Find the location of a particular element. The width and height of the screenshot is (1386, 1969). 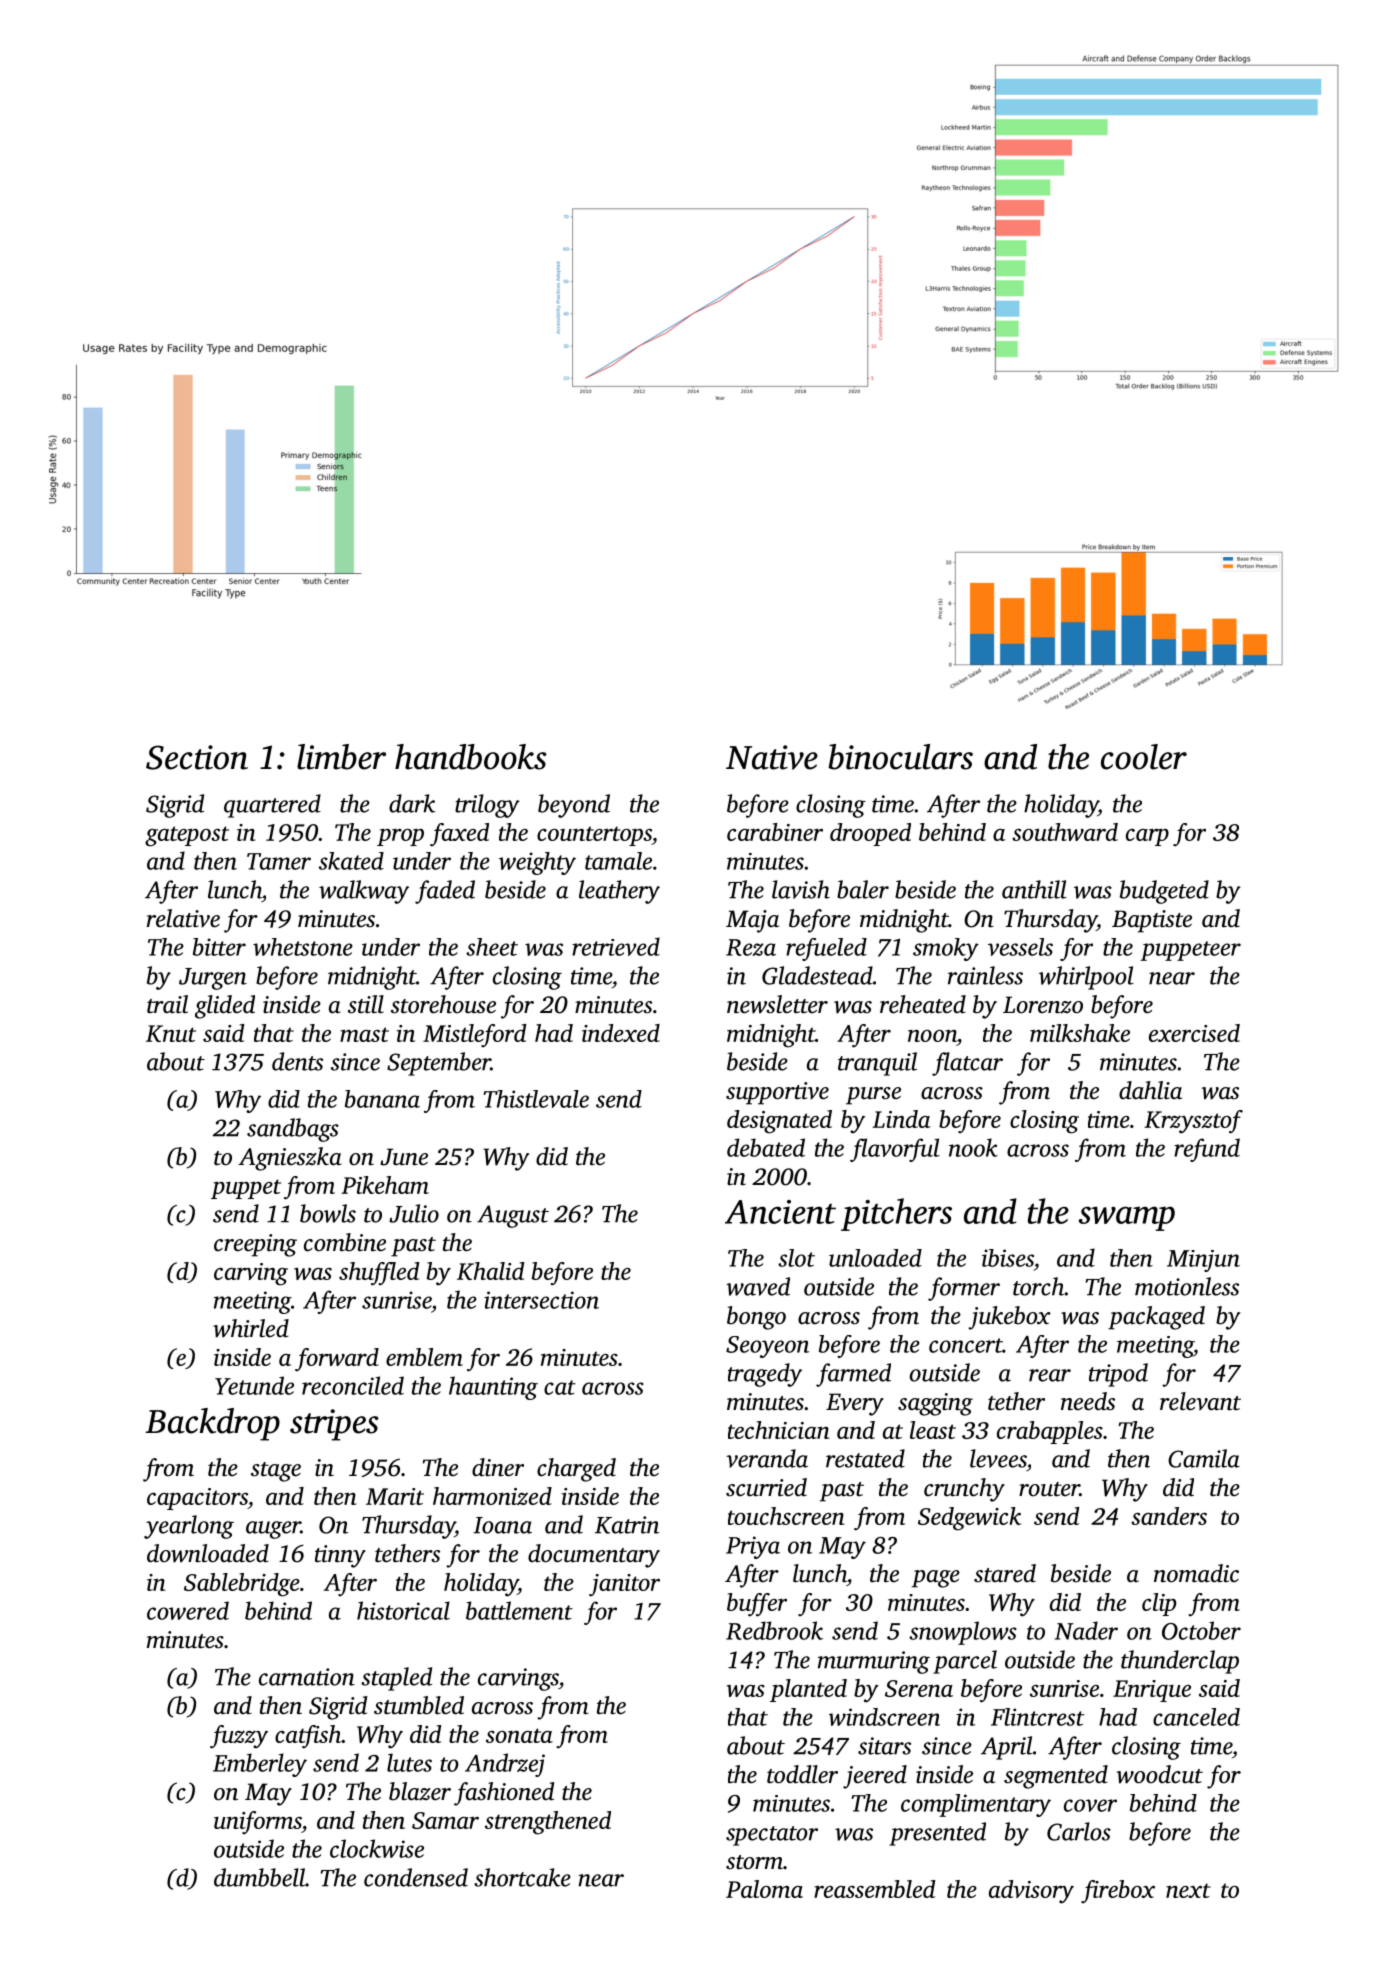

uniforms is located at coordinates (258, 1822).
